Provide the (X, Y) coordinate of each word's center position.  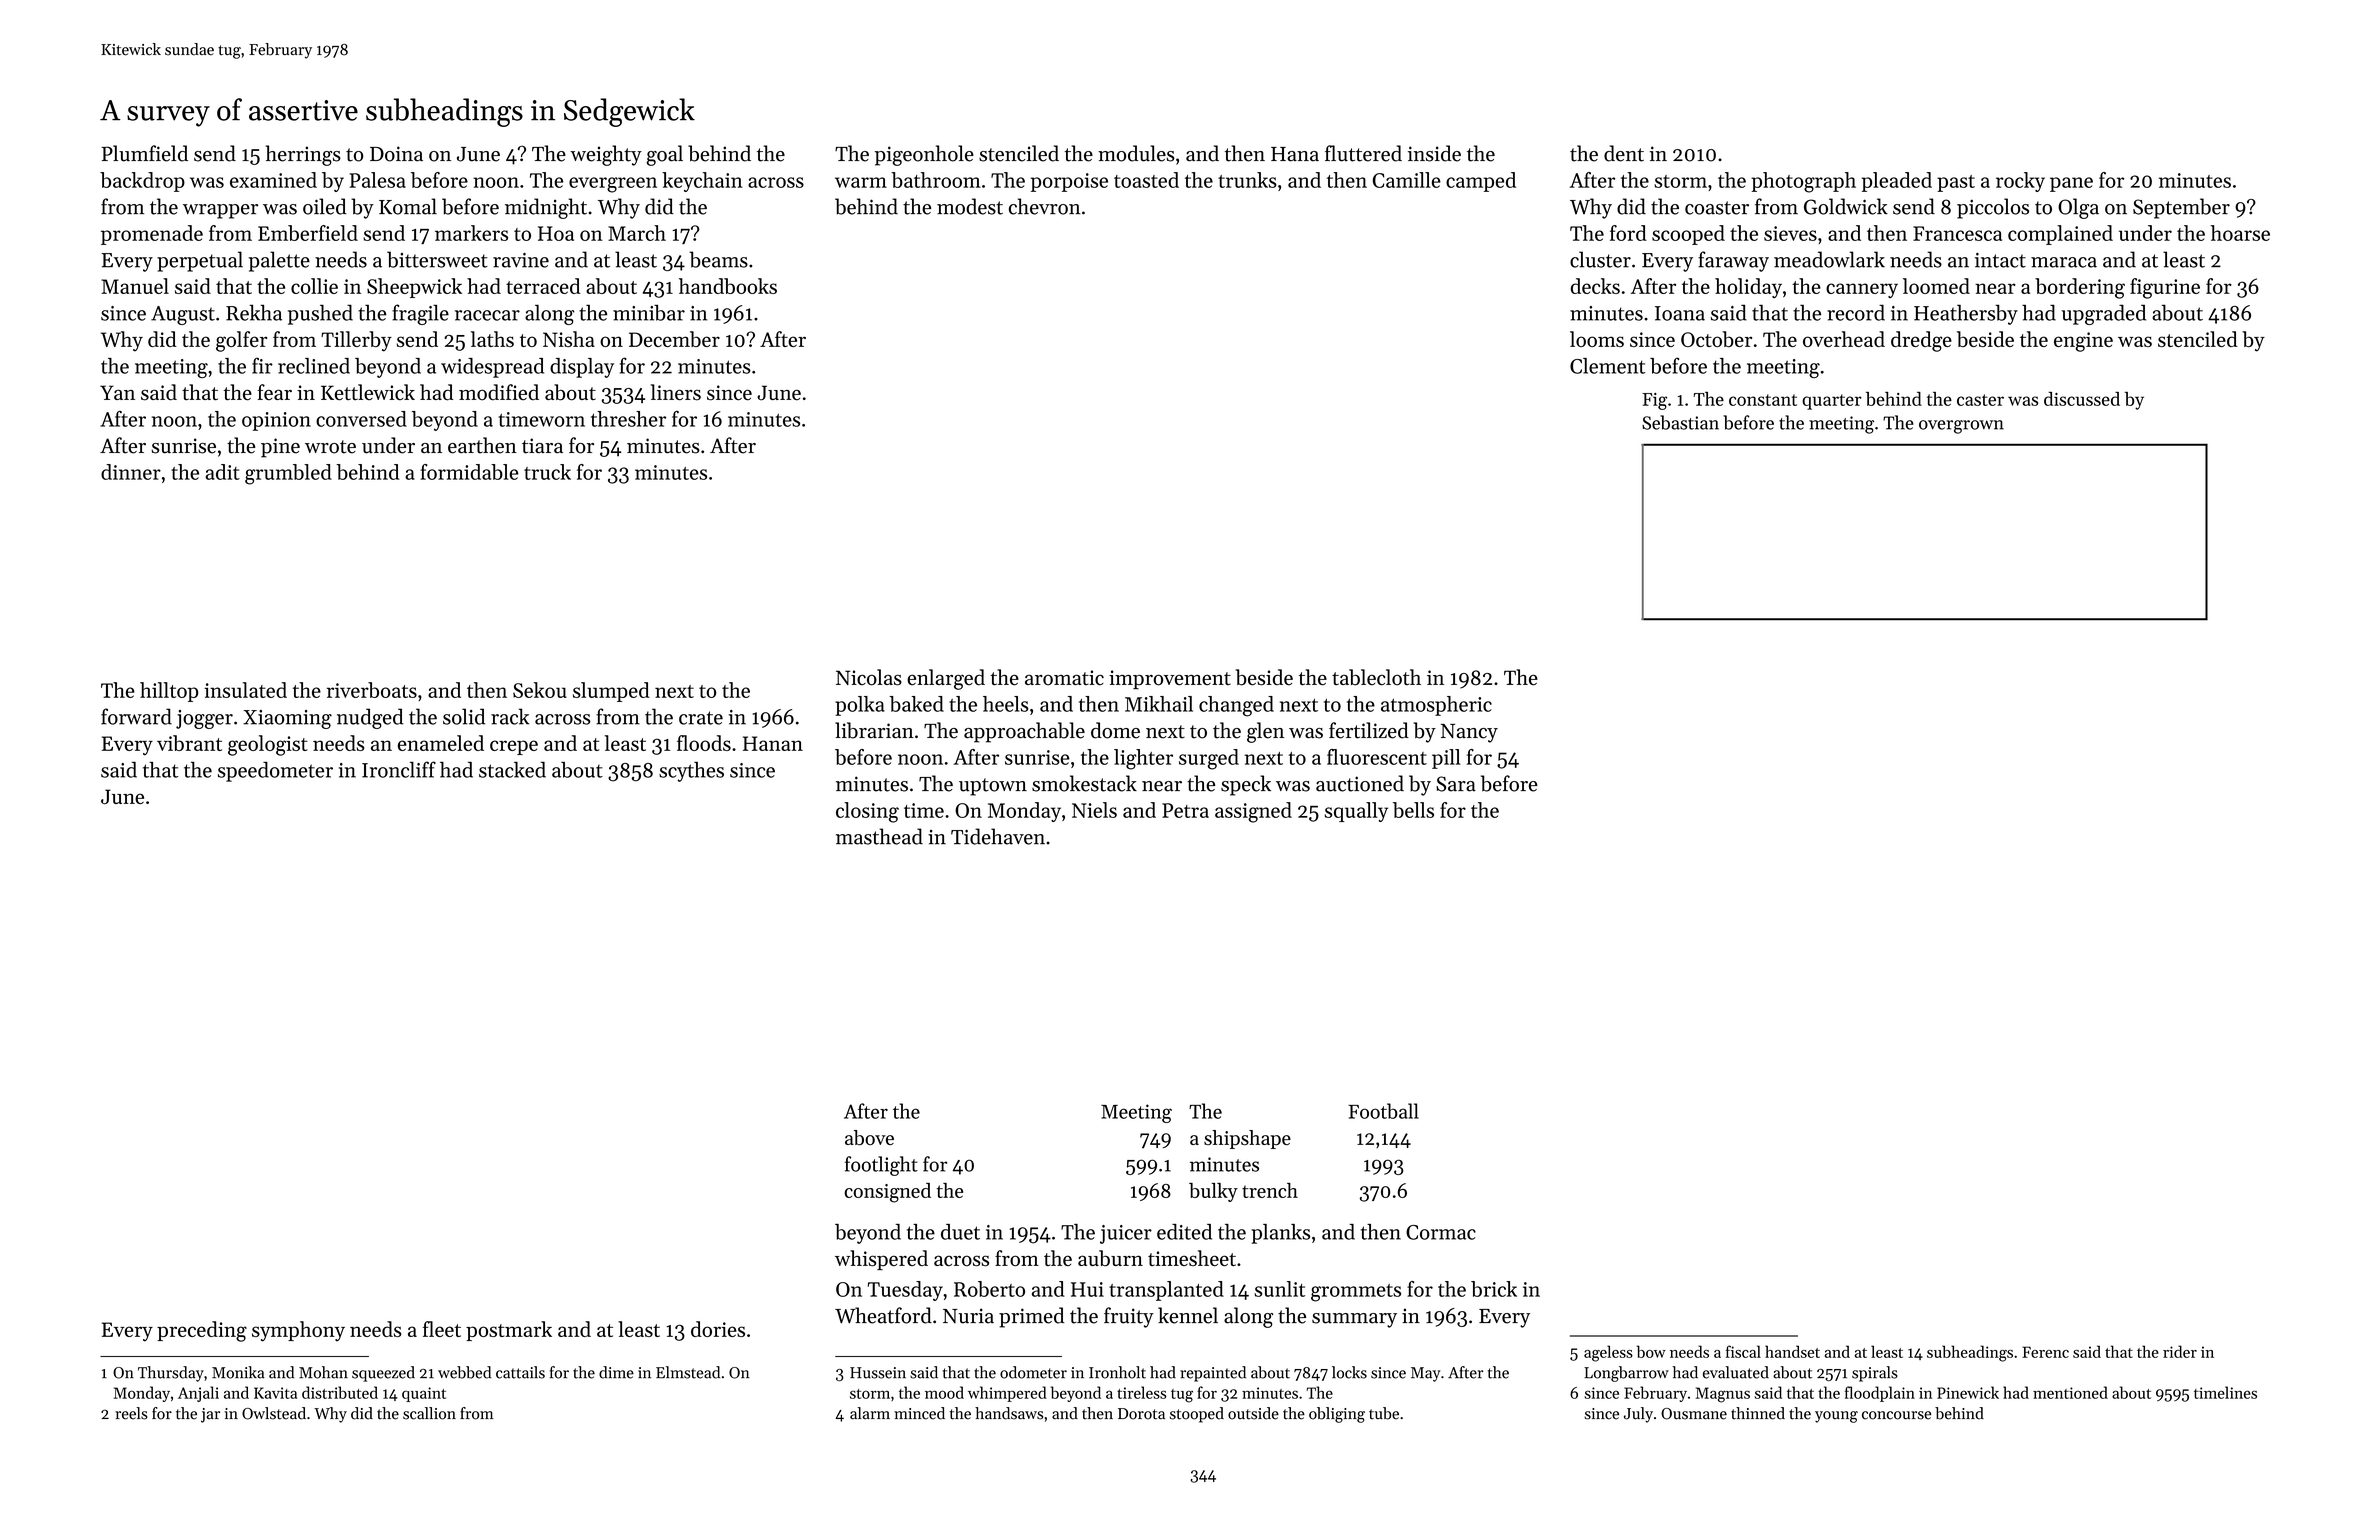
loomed (1936, 286)
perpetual (200, 261)
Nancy (1469, 733)
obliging (1337, 1415)
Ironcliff (399, 769)
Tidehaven (998, 836)
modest (970, 206)
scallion (429, 1413)
